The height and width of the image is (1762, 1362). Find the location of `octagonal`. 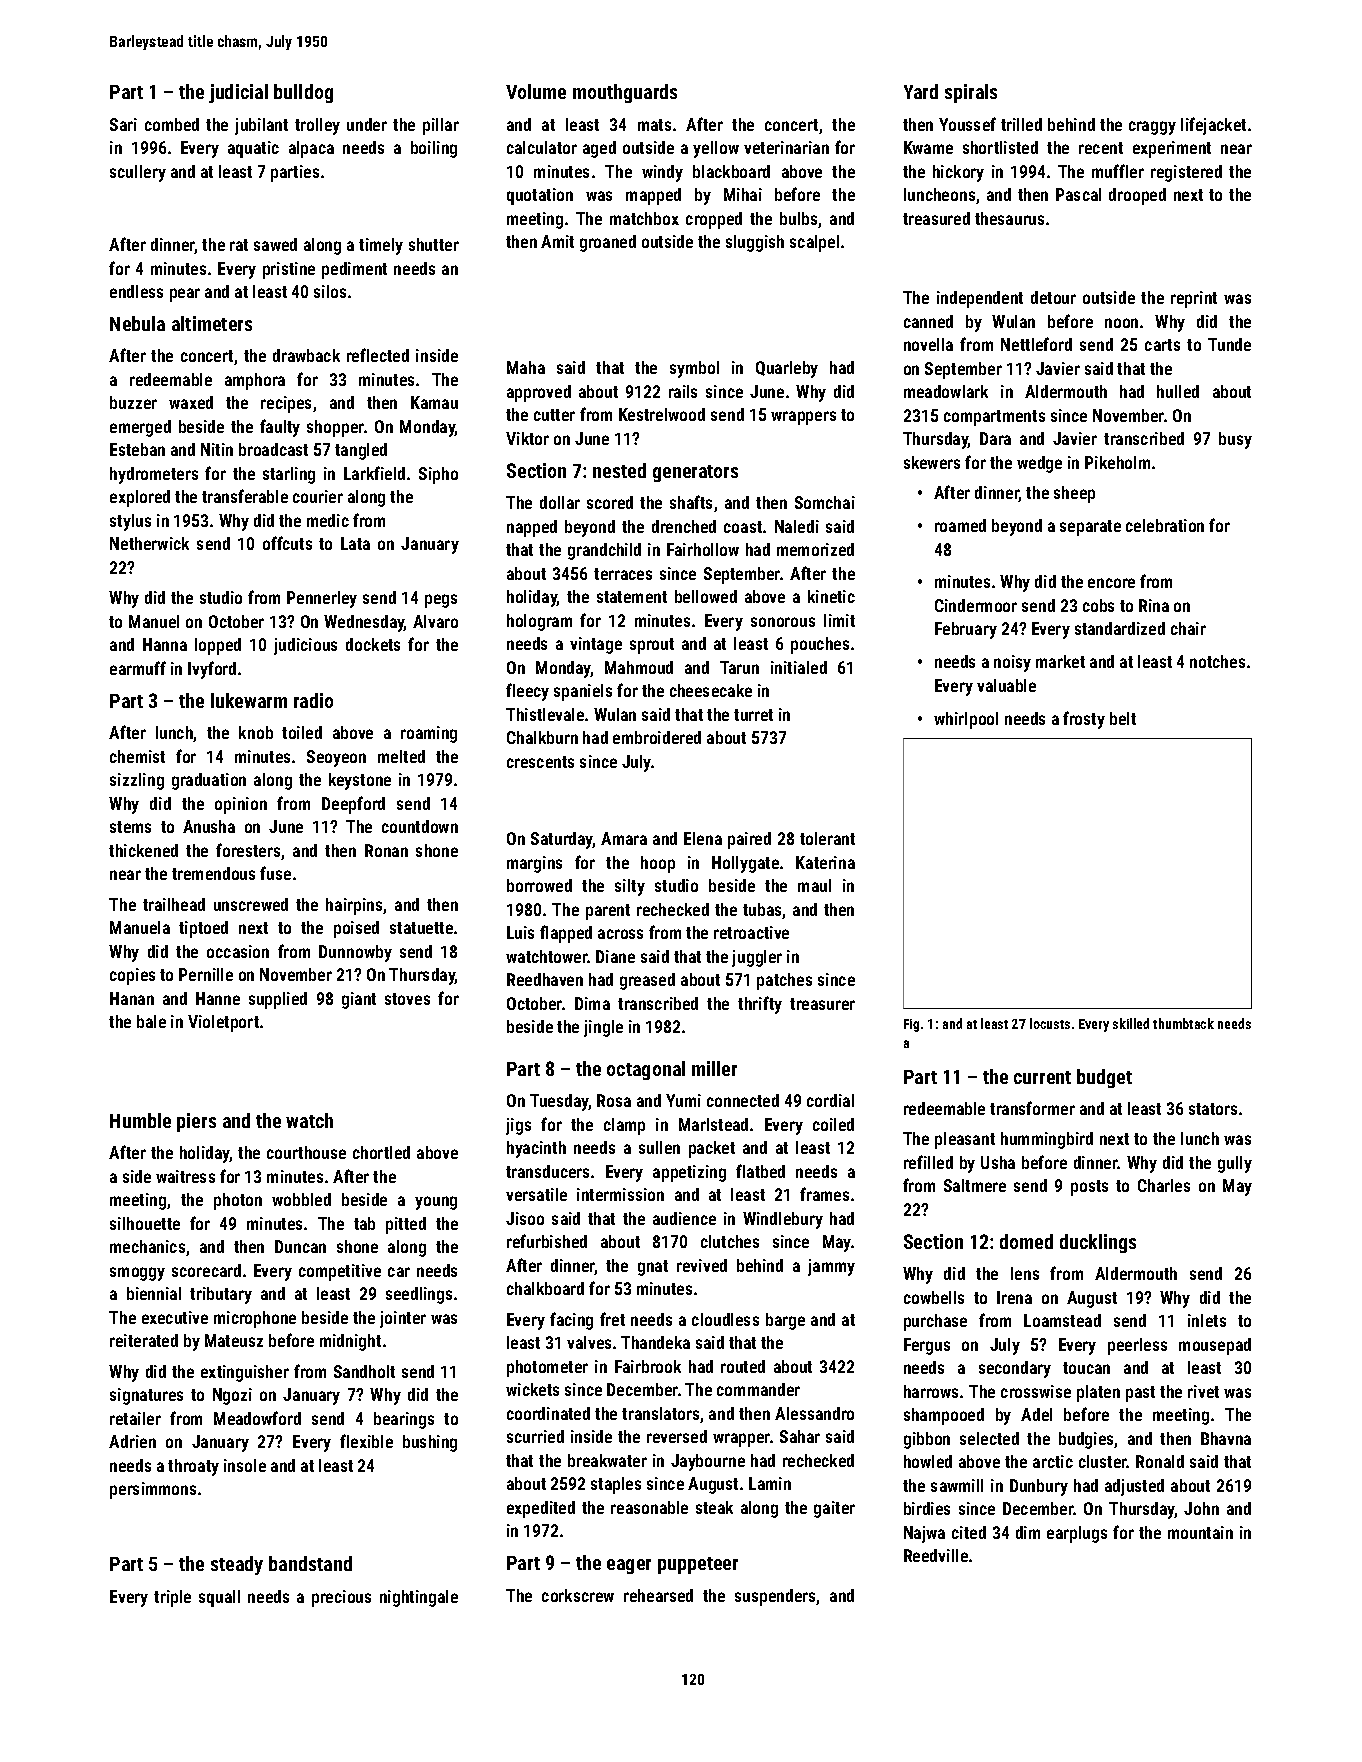

octagonal is located at coordinates (646, 1070).
